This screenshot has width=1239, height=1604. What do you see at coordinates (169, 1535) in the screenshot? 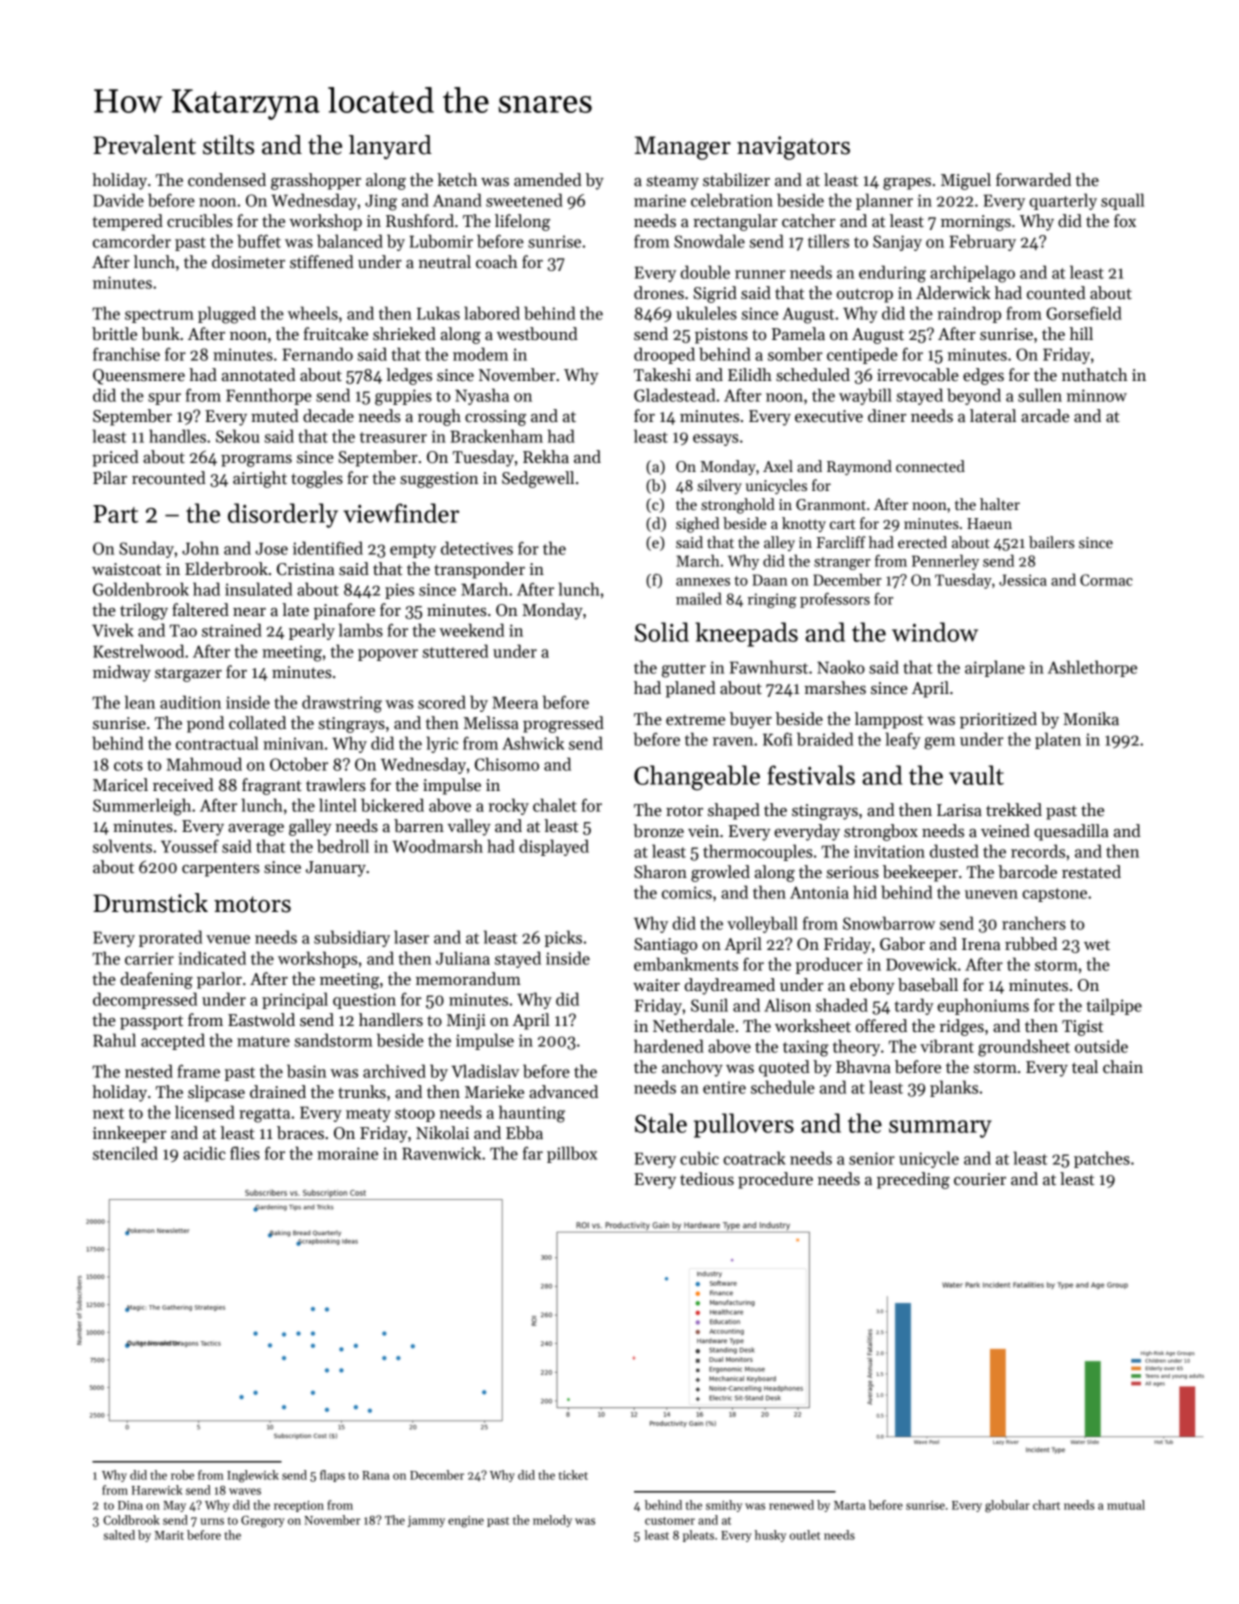
I see `Marit` at bounding box center [169, 1535].
